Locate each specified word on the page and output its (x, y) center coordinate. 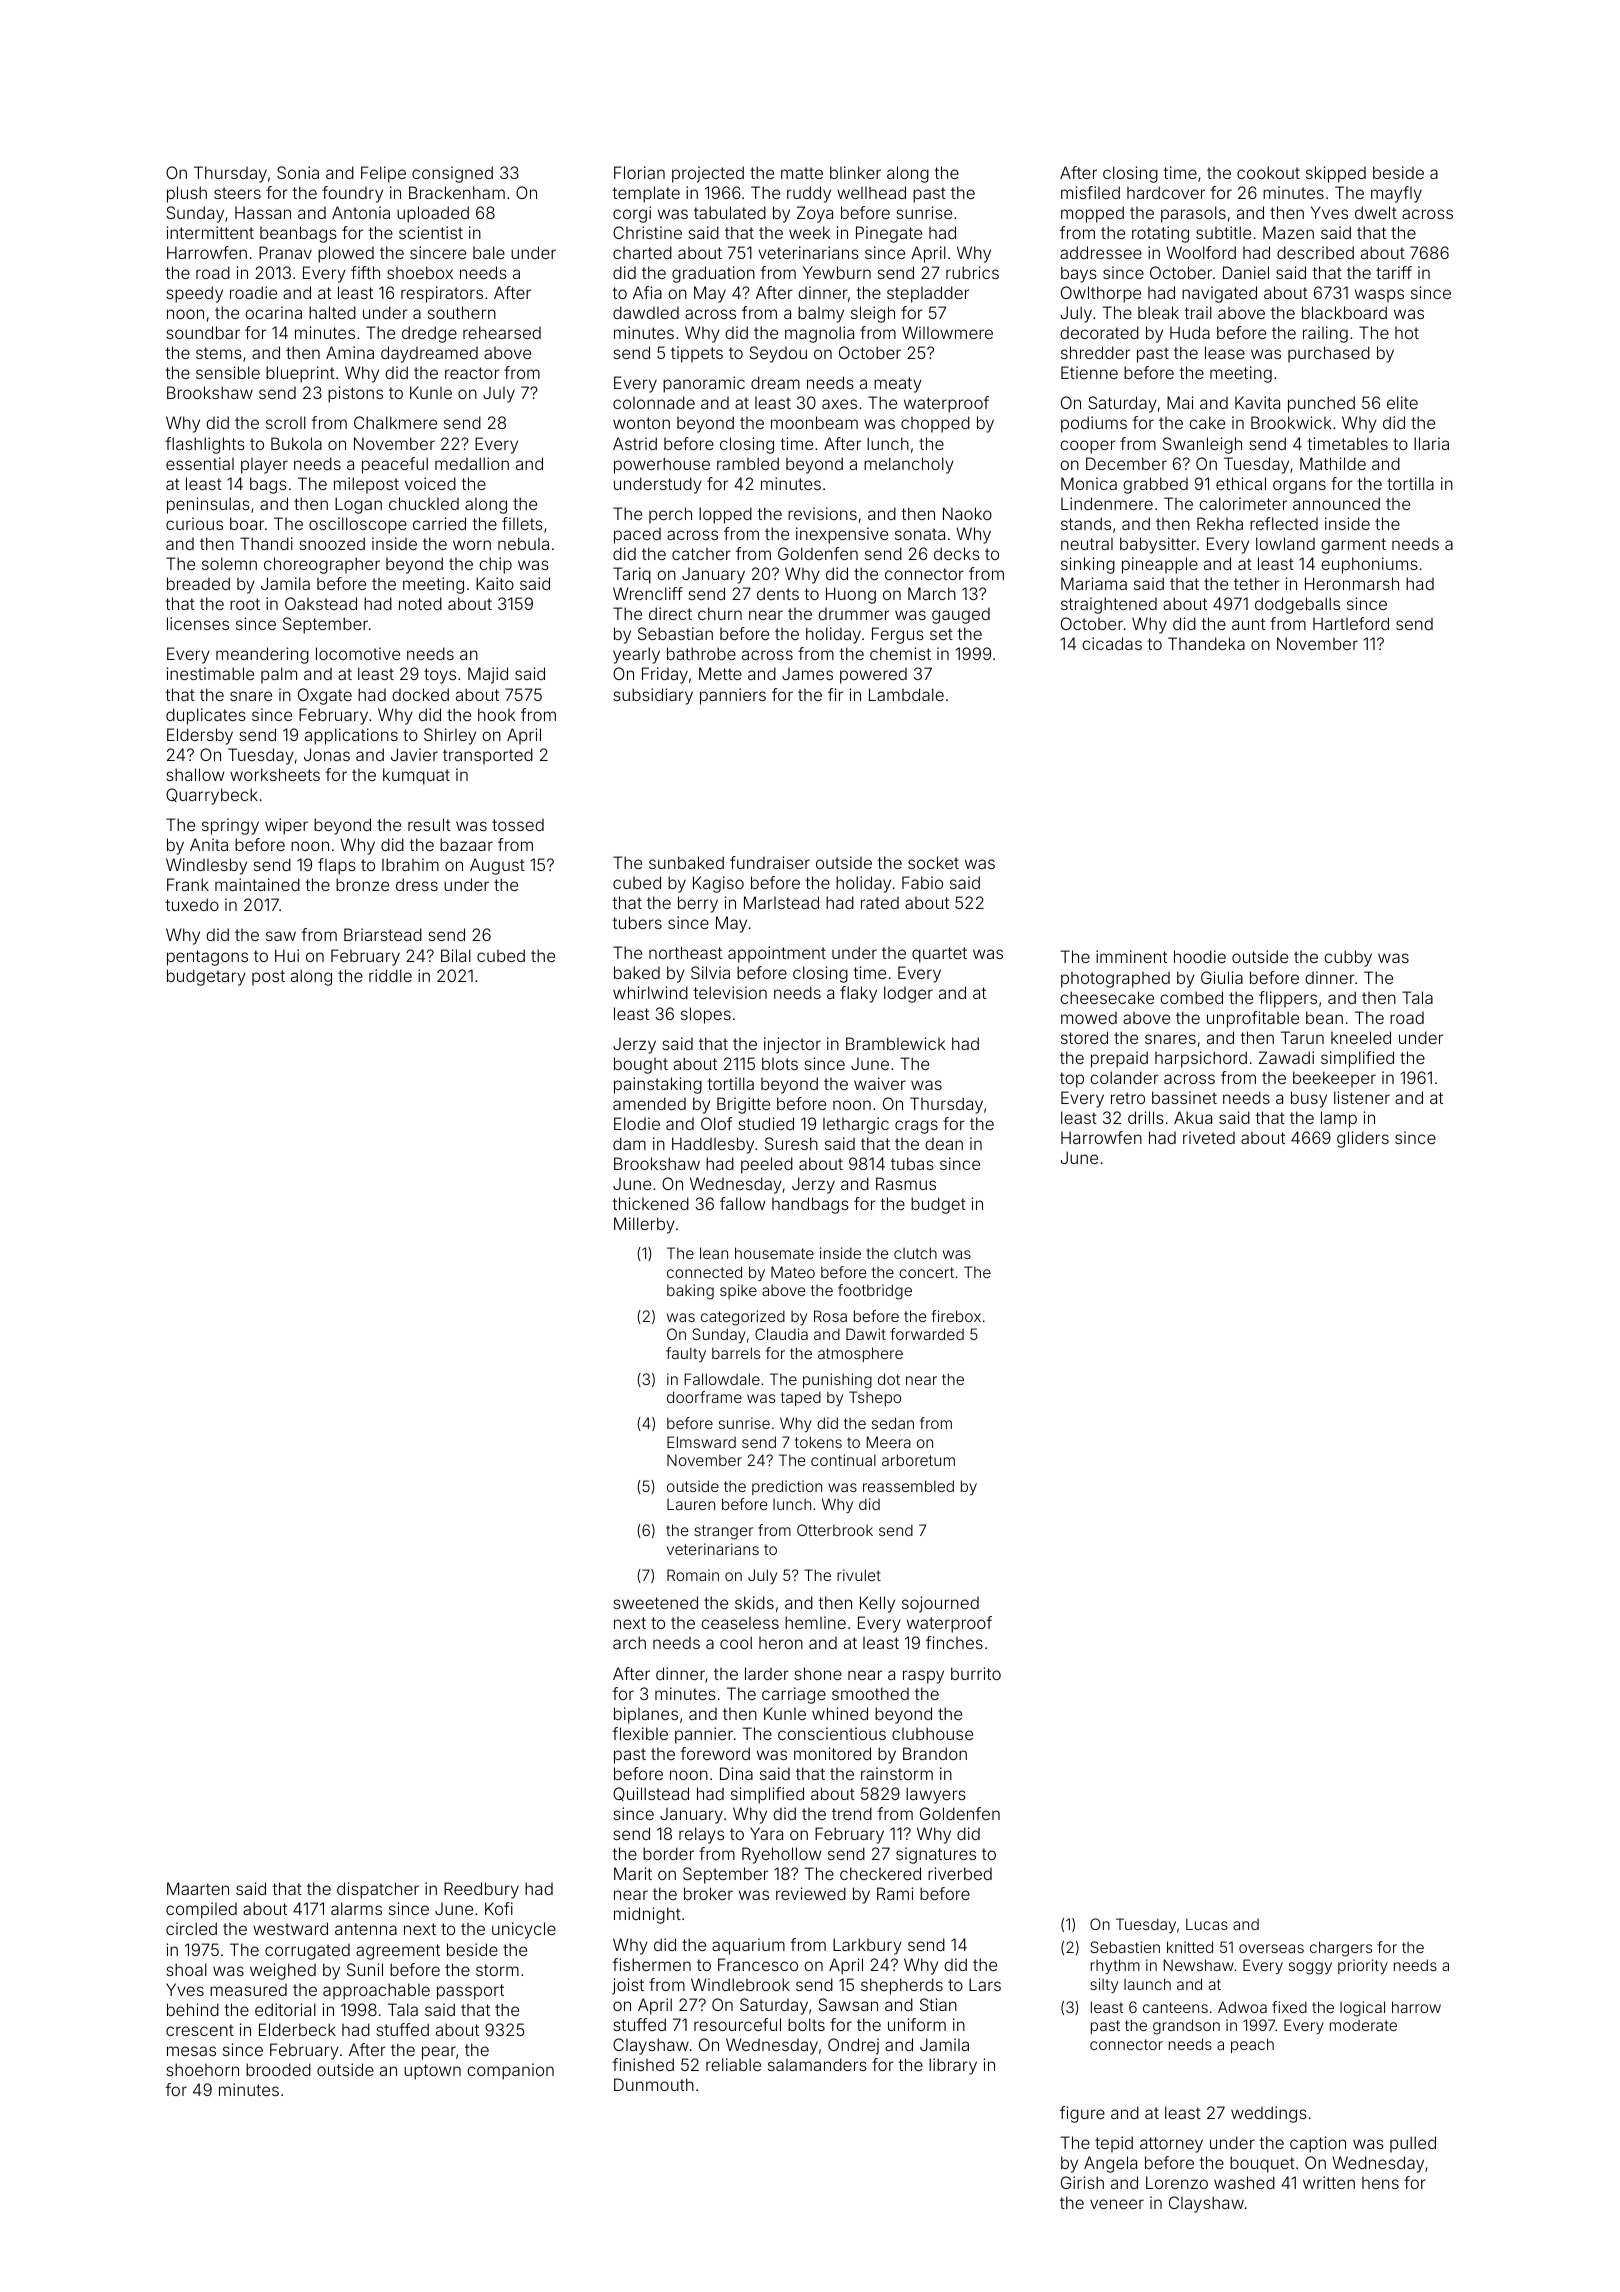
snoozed (332, 543)
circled (191, 1928)
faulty (686, 1354)
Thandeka (1206, 643)
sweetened (655, 1602)
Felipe (383, 174)
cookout (1268, 172)
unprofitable (1253, 1019)
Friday (665, 675)
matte (802, 173)
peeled (767, 1165)
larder (767, 1673)
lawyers (936, 1795)
